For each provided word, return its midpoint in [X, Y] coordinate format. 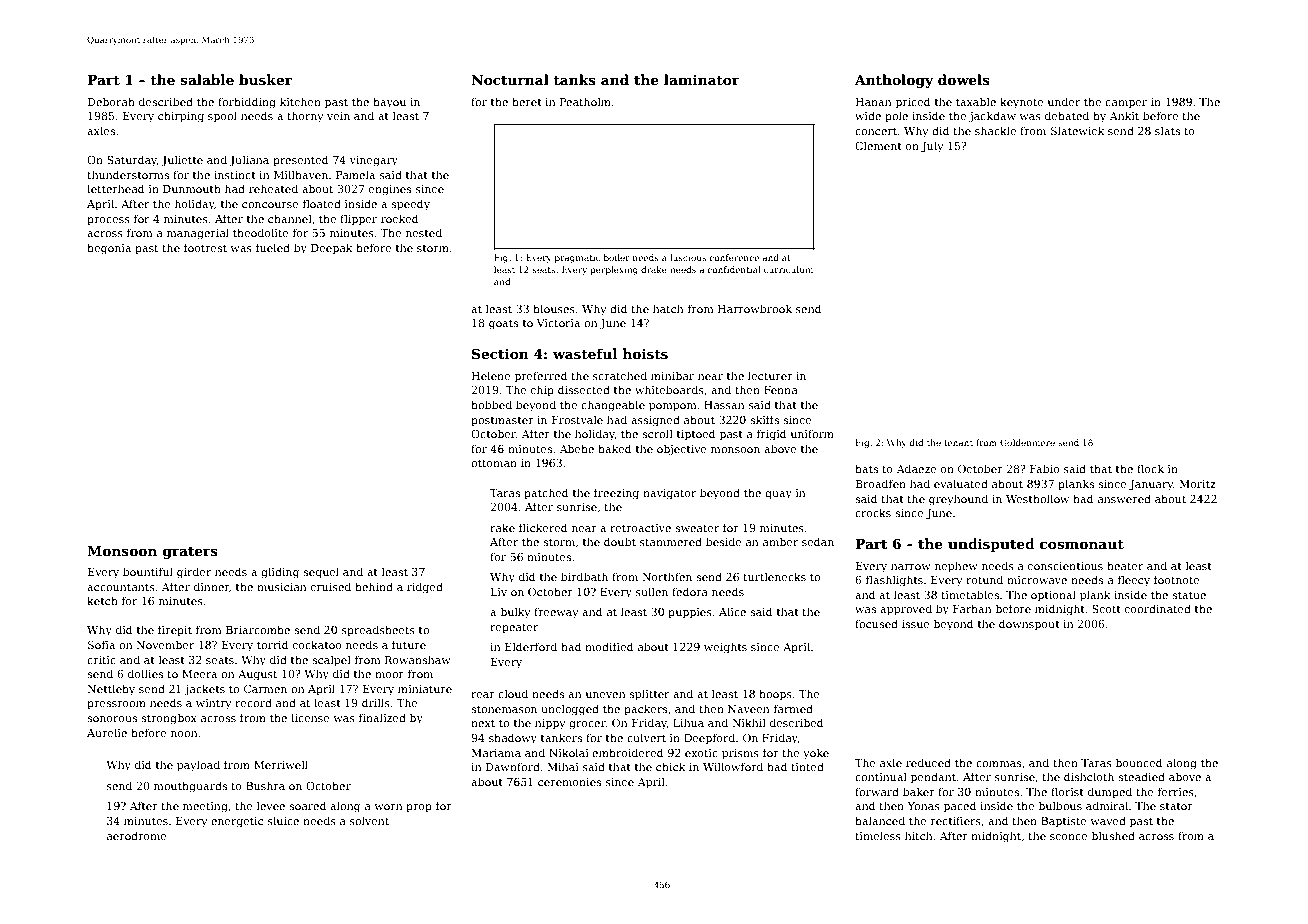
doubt [620, 541]
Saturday [132, 161]
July [932, 147]
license [310, 717]
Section [500, 353]
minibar [672, 375]
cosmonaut [1082, 544]
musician [282, 587]
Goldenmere [1027, 442]
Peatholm [585, 101]
